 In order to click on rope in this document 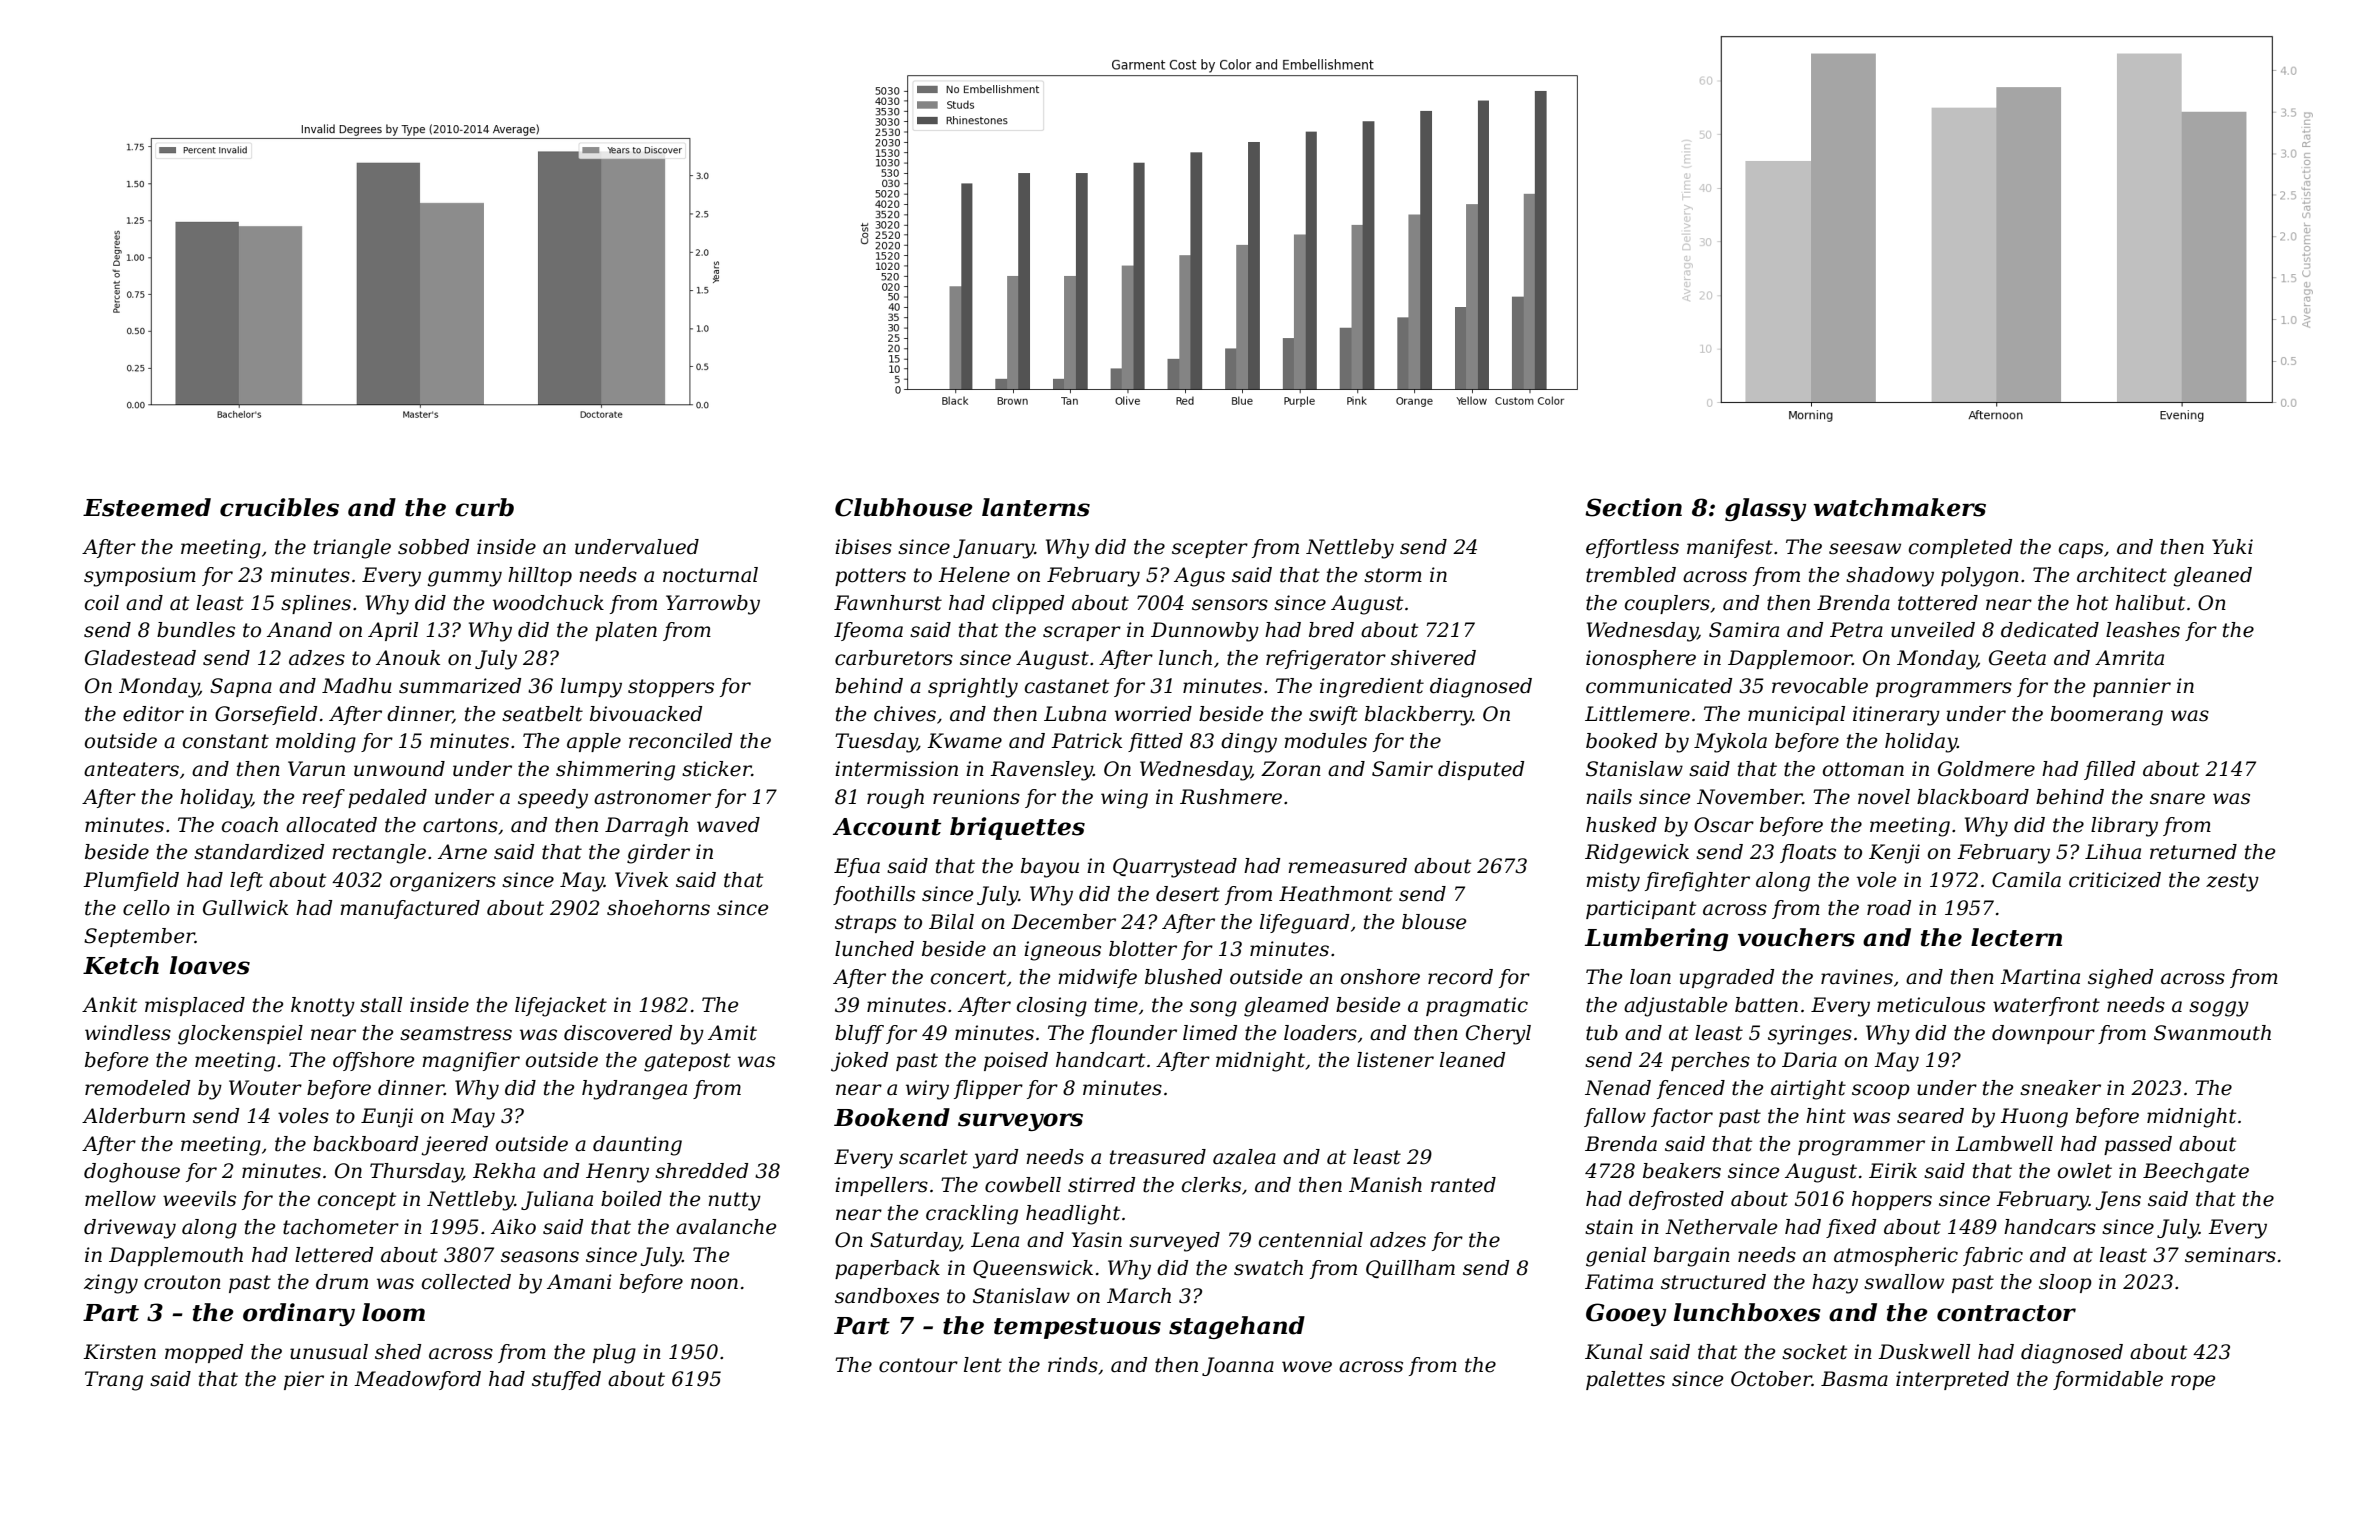, I will do `click(2193, 1382)`.
